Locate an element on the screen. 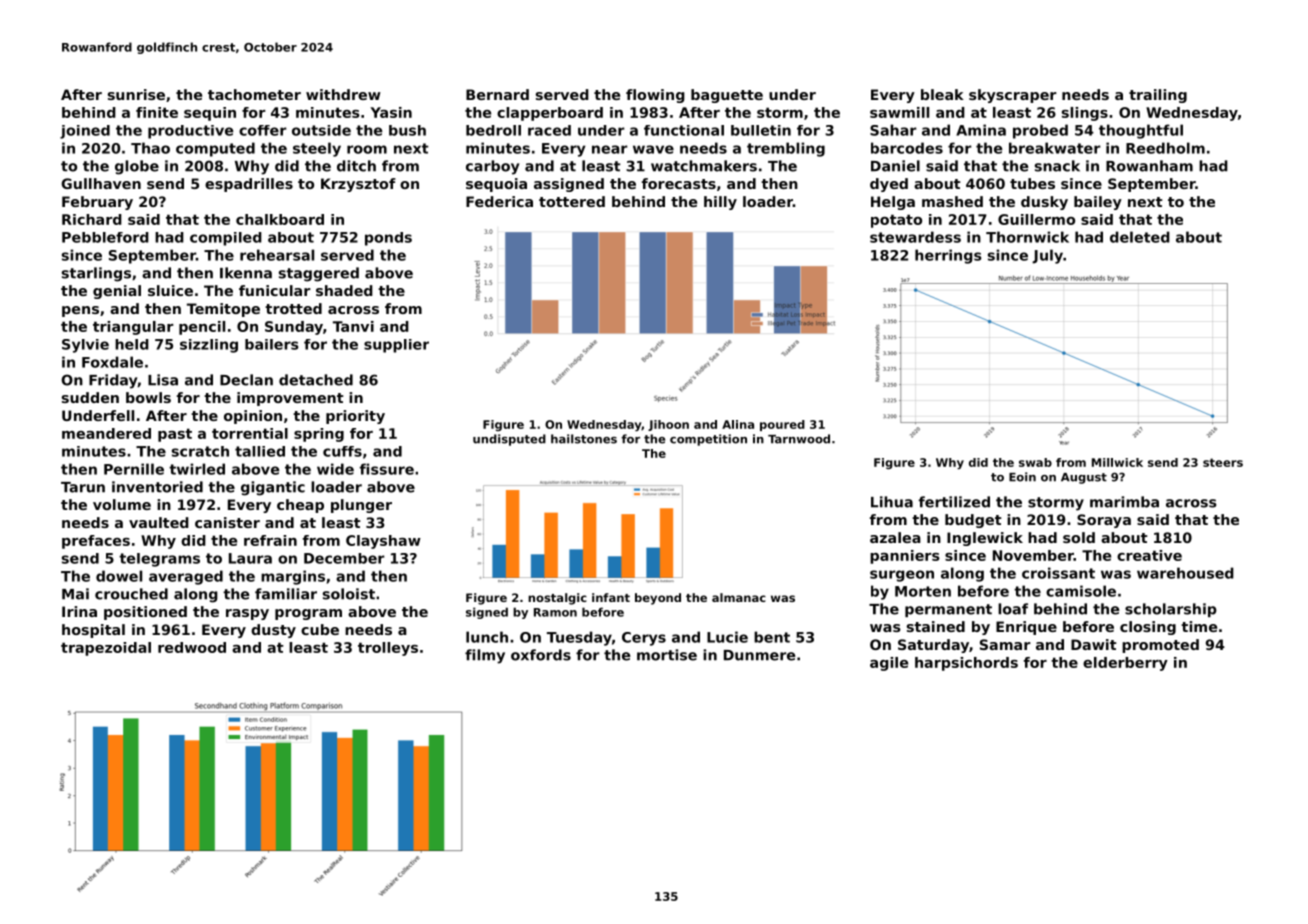 Image resolution: width=1308 pixels, height=924 pixels. herrings is located at coordinates (948, 256).
